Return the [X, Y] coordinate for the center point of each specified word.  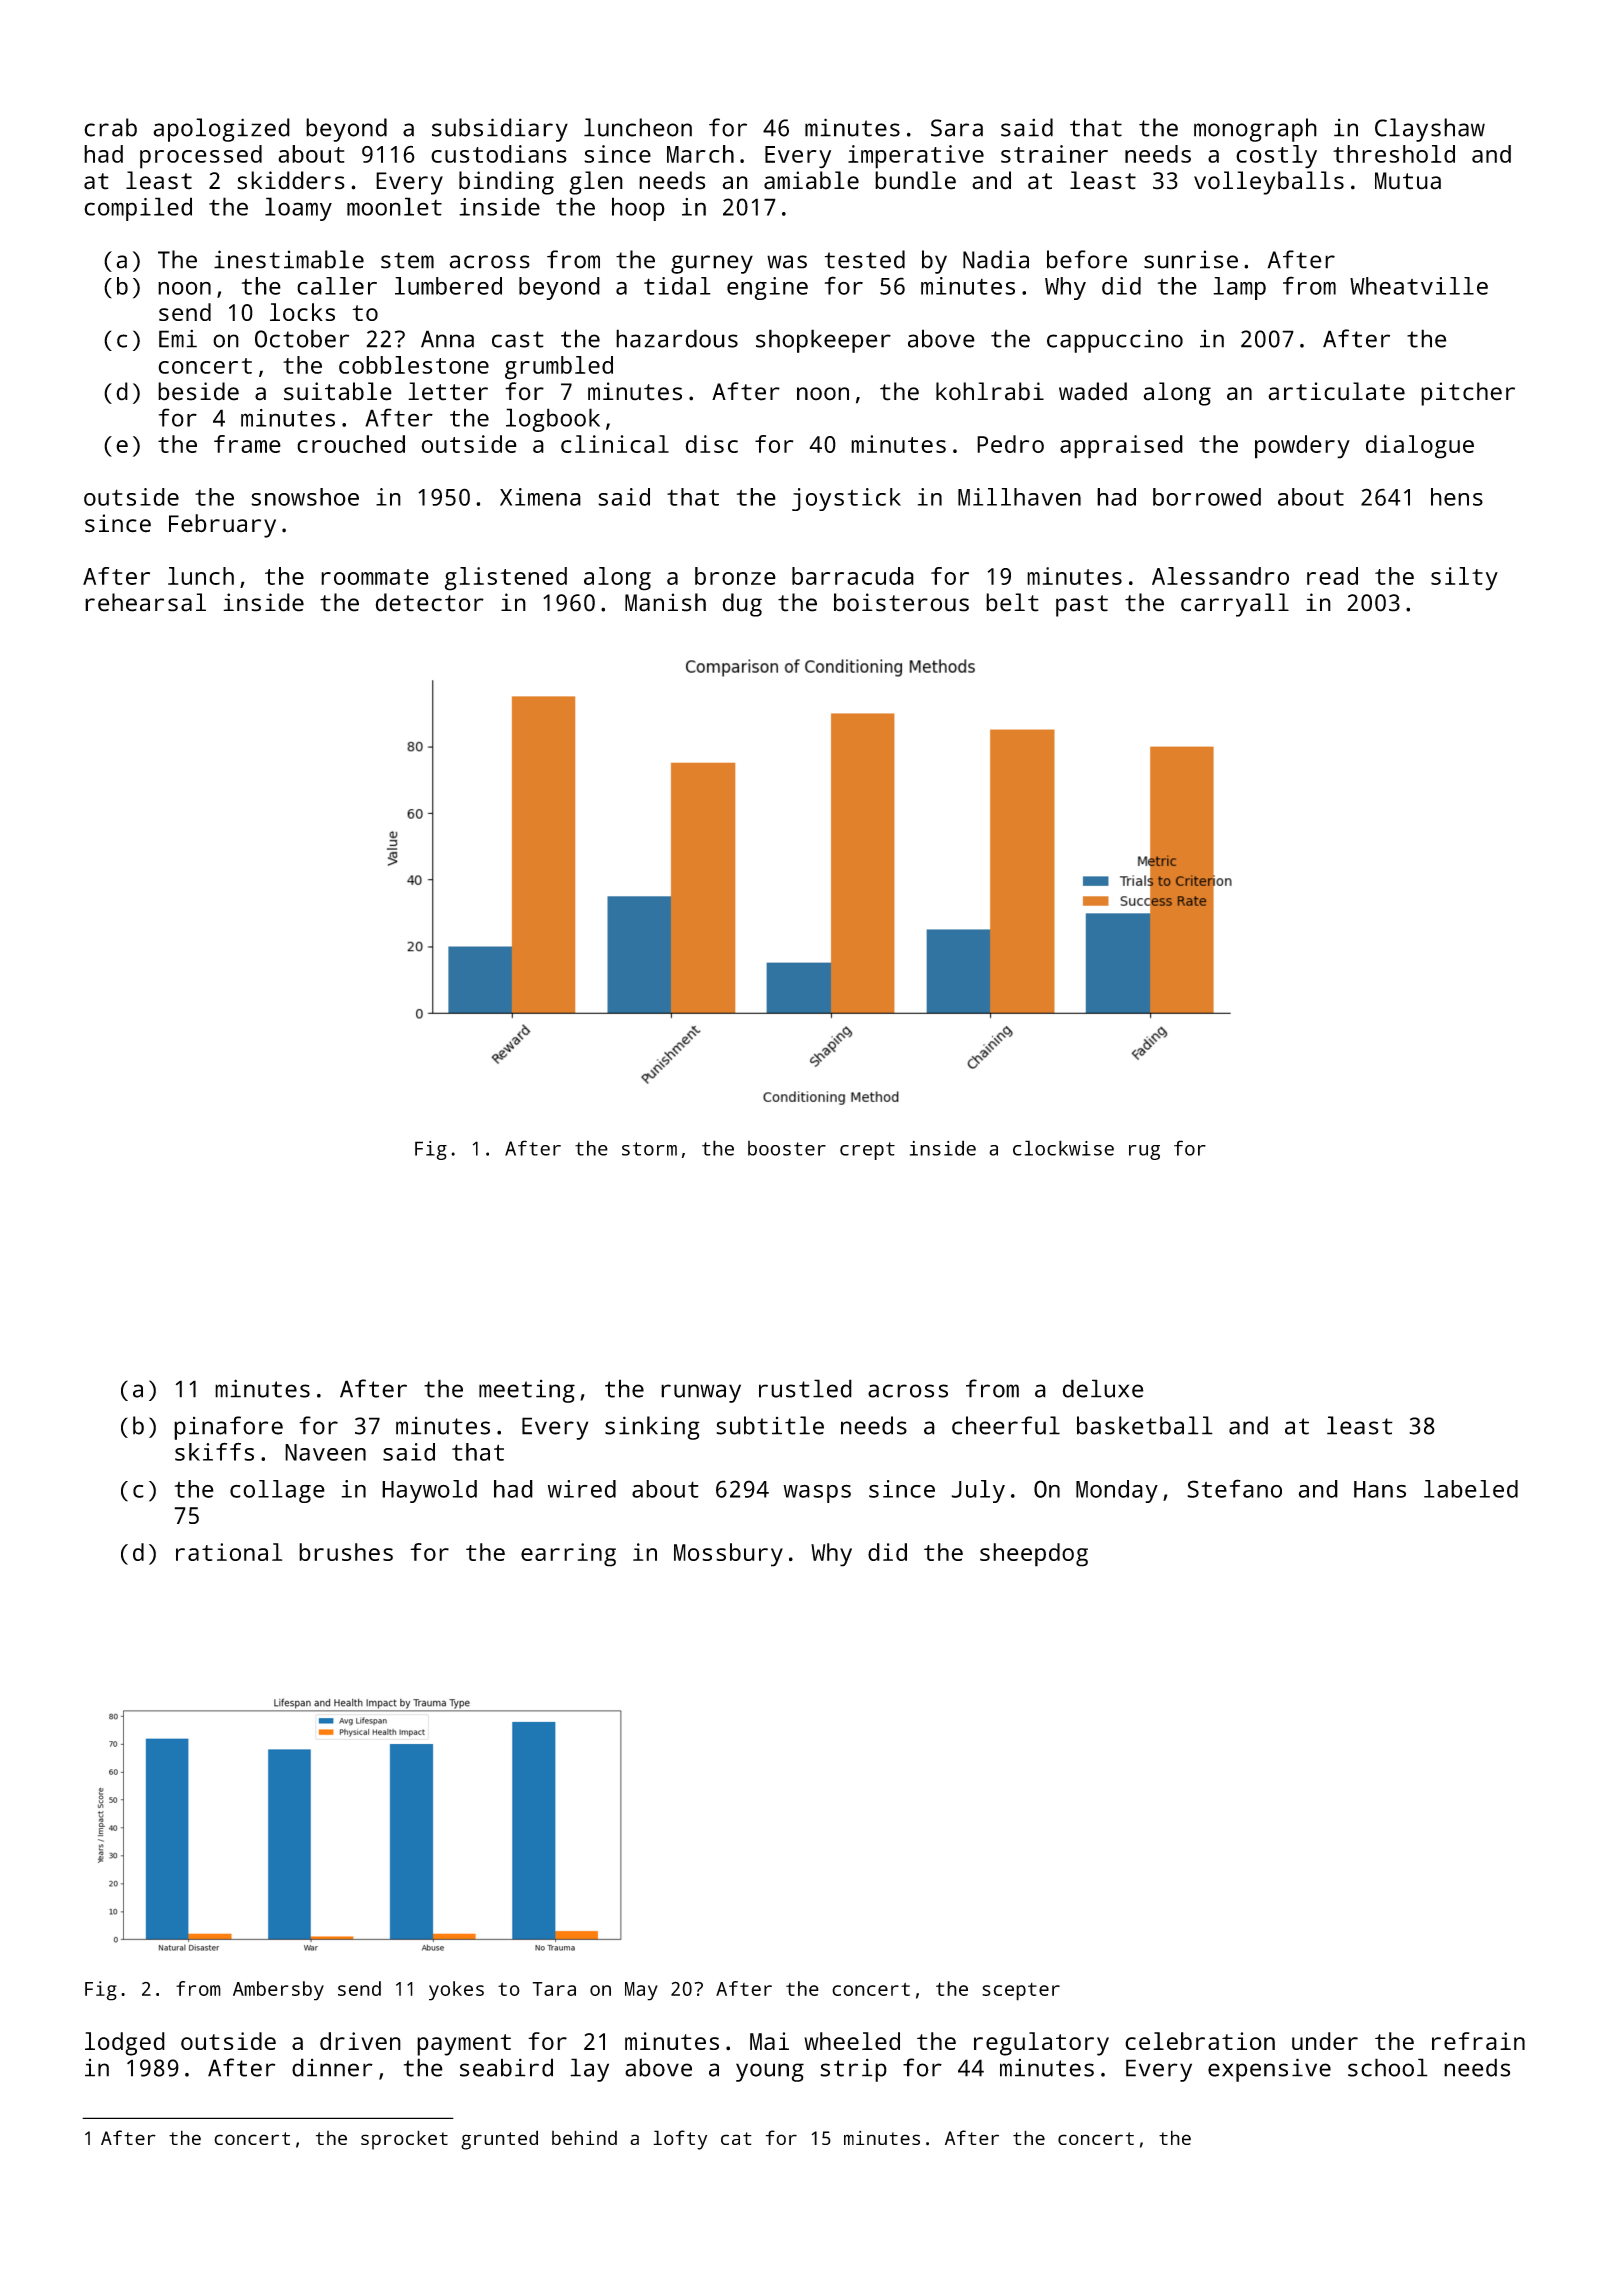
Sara [957, 128]
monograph [1255, 130]
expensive [1269, 2070]
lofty [680, 2140]
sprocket [404, 2140]
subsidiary [500, 130]
